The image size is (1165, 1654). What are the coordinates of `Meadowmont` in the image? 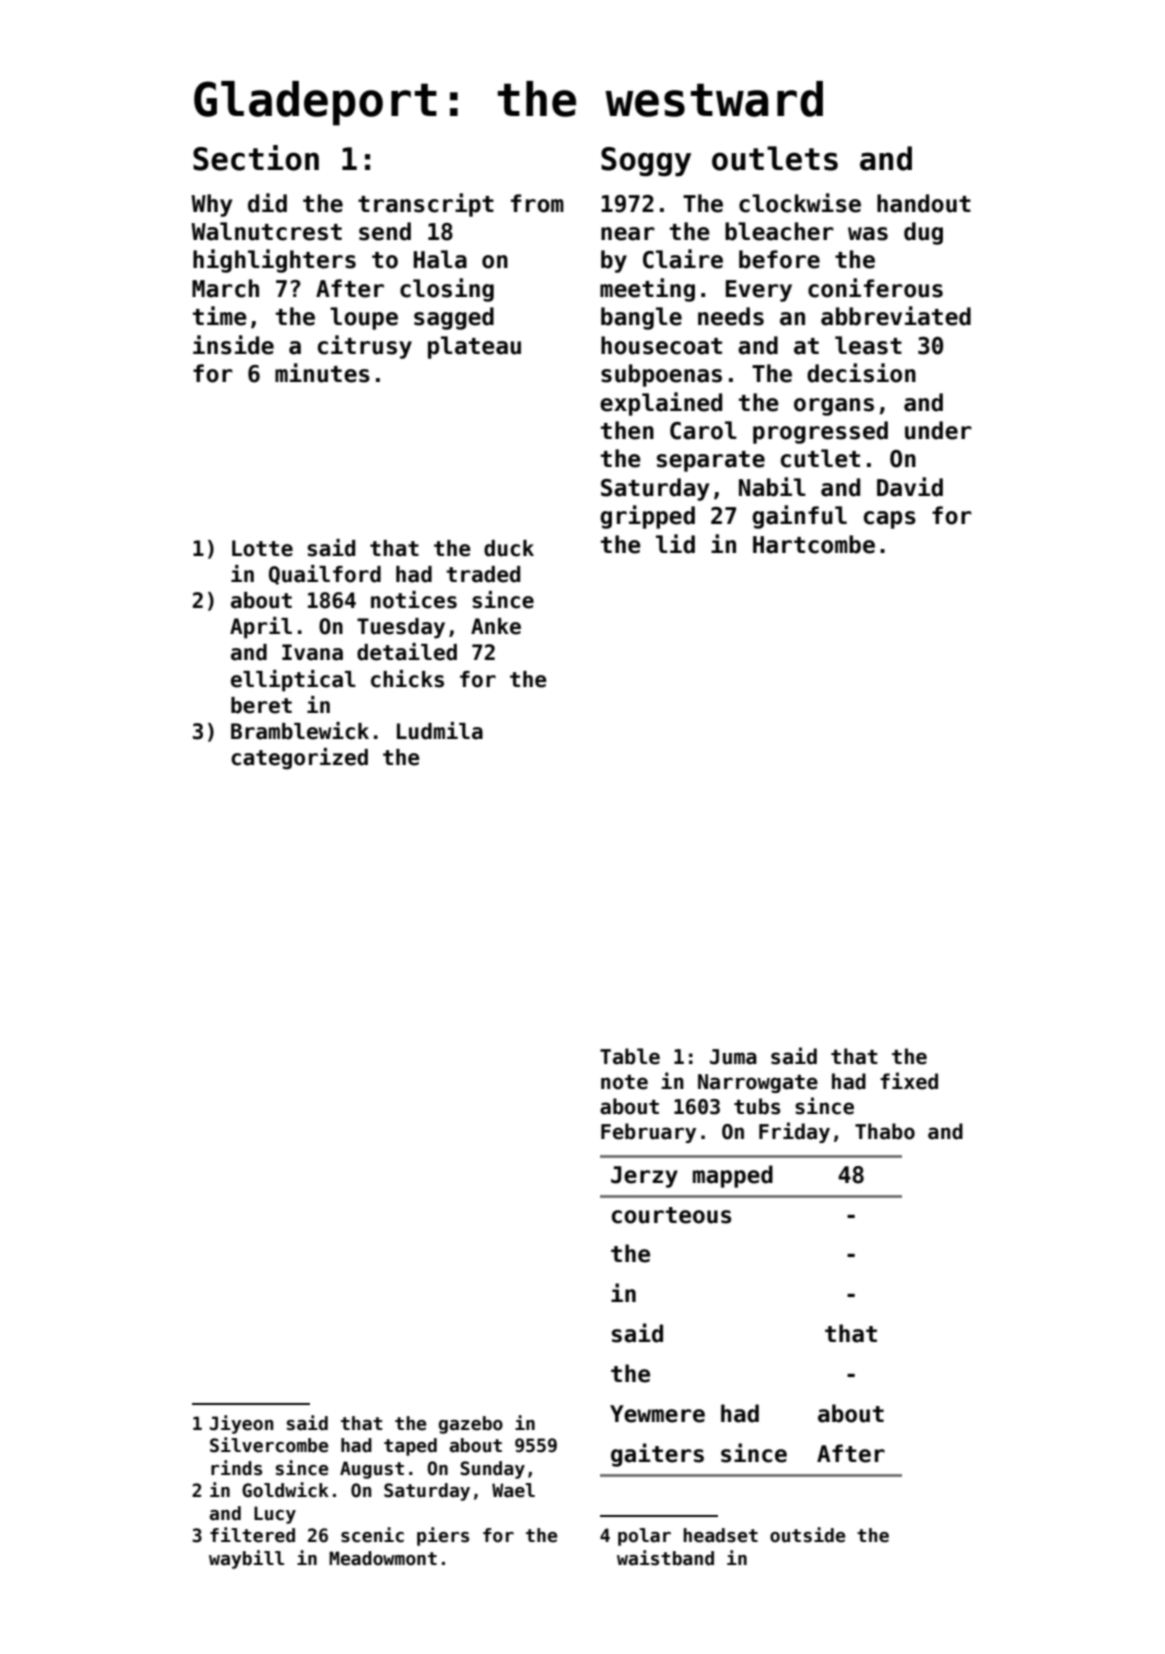 It's located at (383, 1558).
